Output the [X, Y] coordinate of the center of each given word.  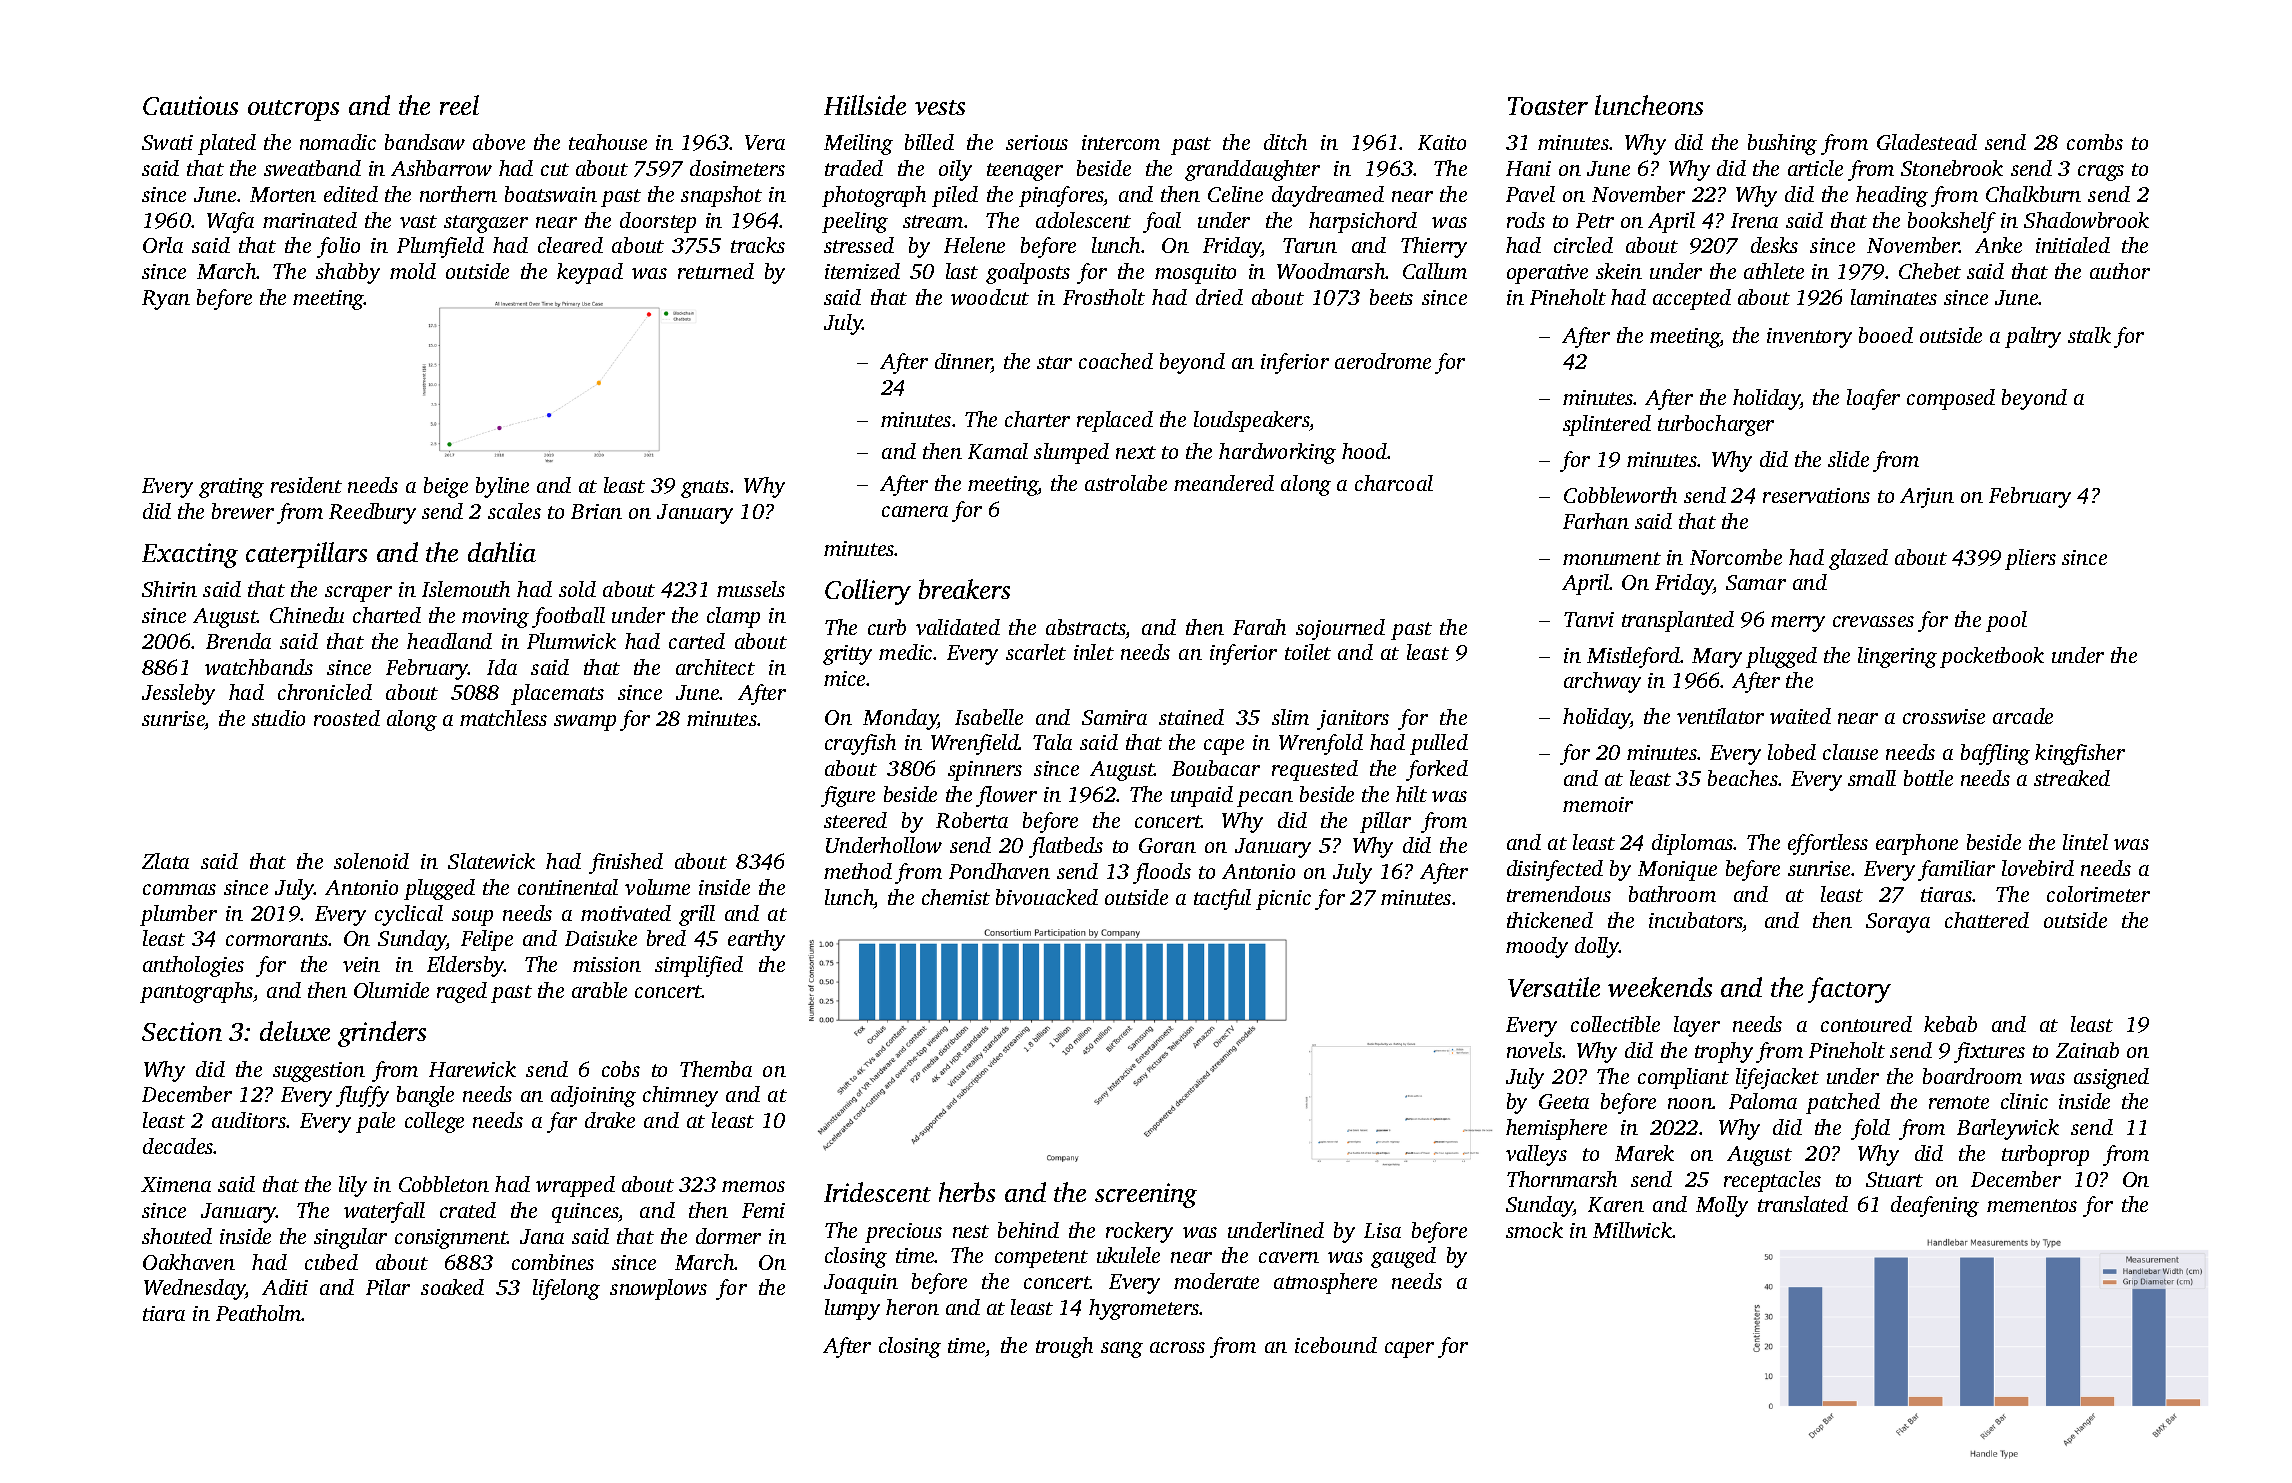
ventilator [1720, 716]
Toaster [1548, 106]
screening [1146, 1195]
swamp [585, 723]
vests [940, 107]
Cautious [190, 105]
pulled [1439, 744]
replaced [1115, 421]
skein [1619, 271]
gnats [705, 489]
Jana [542, 1236]
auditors [249, 1120]
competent [1041, 1259]
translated [1803, 1204]
